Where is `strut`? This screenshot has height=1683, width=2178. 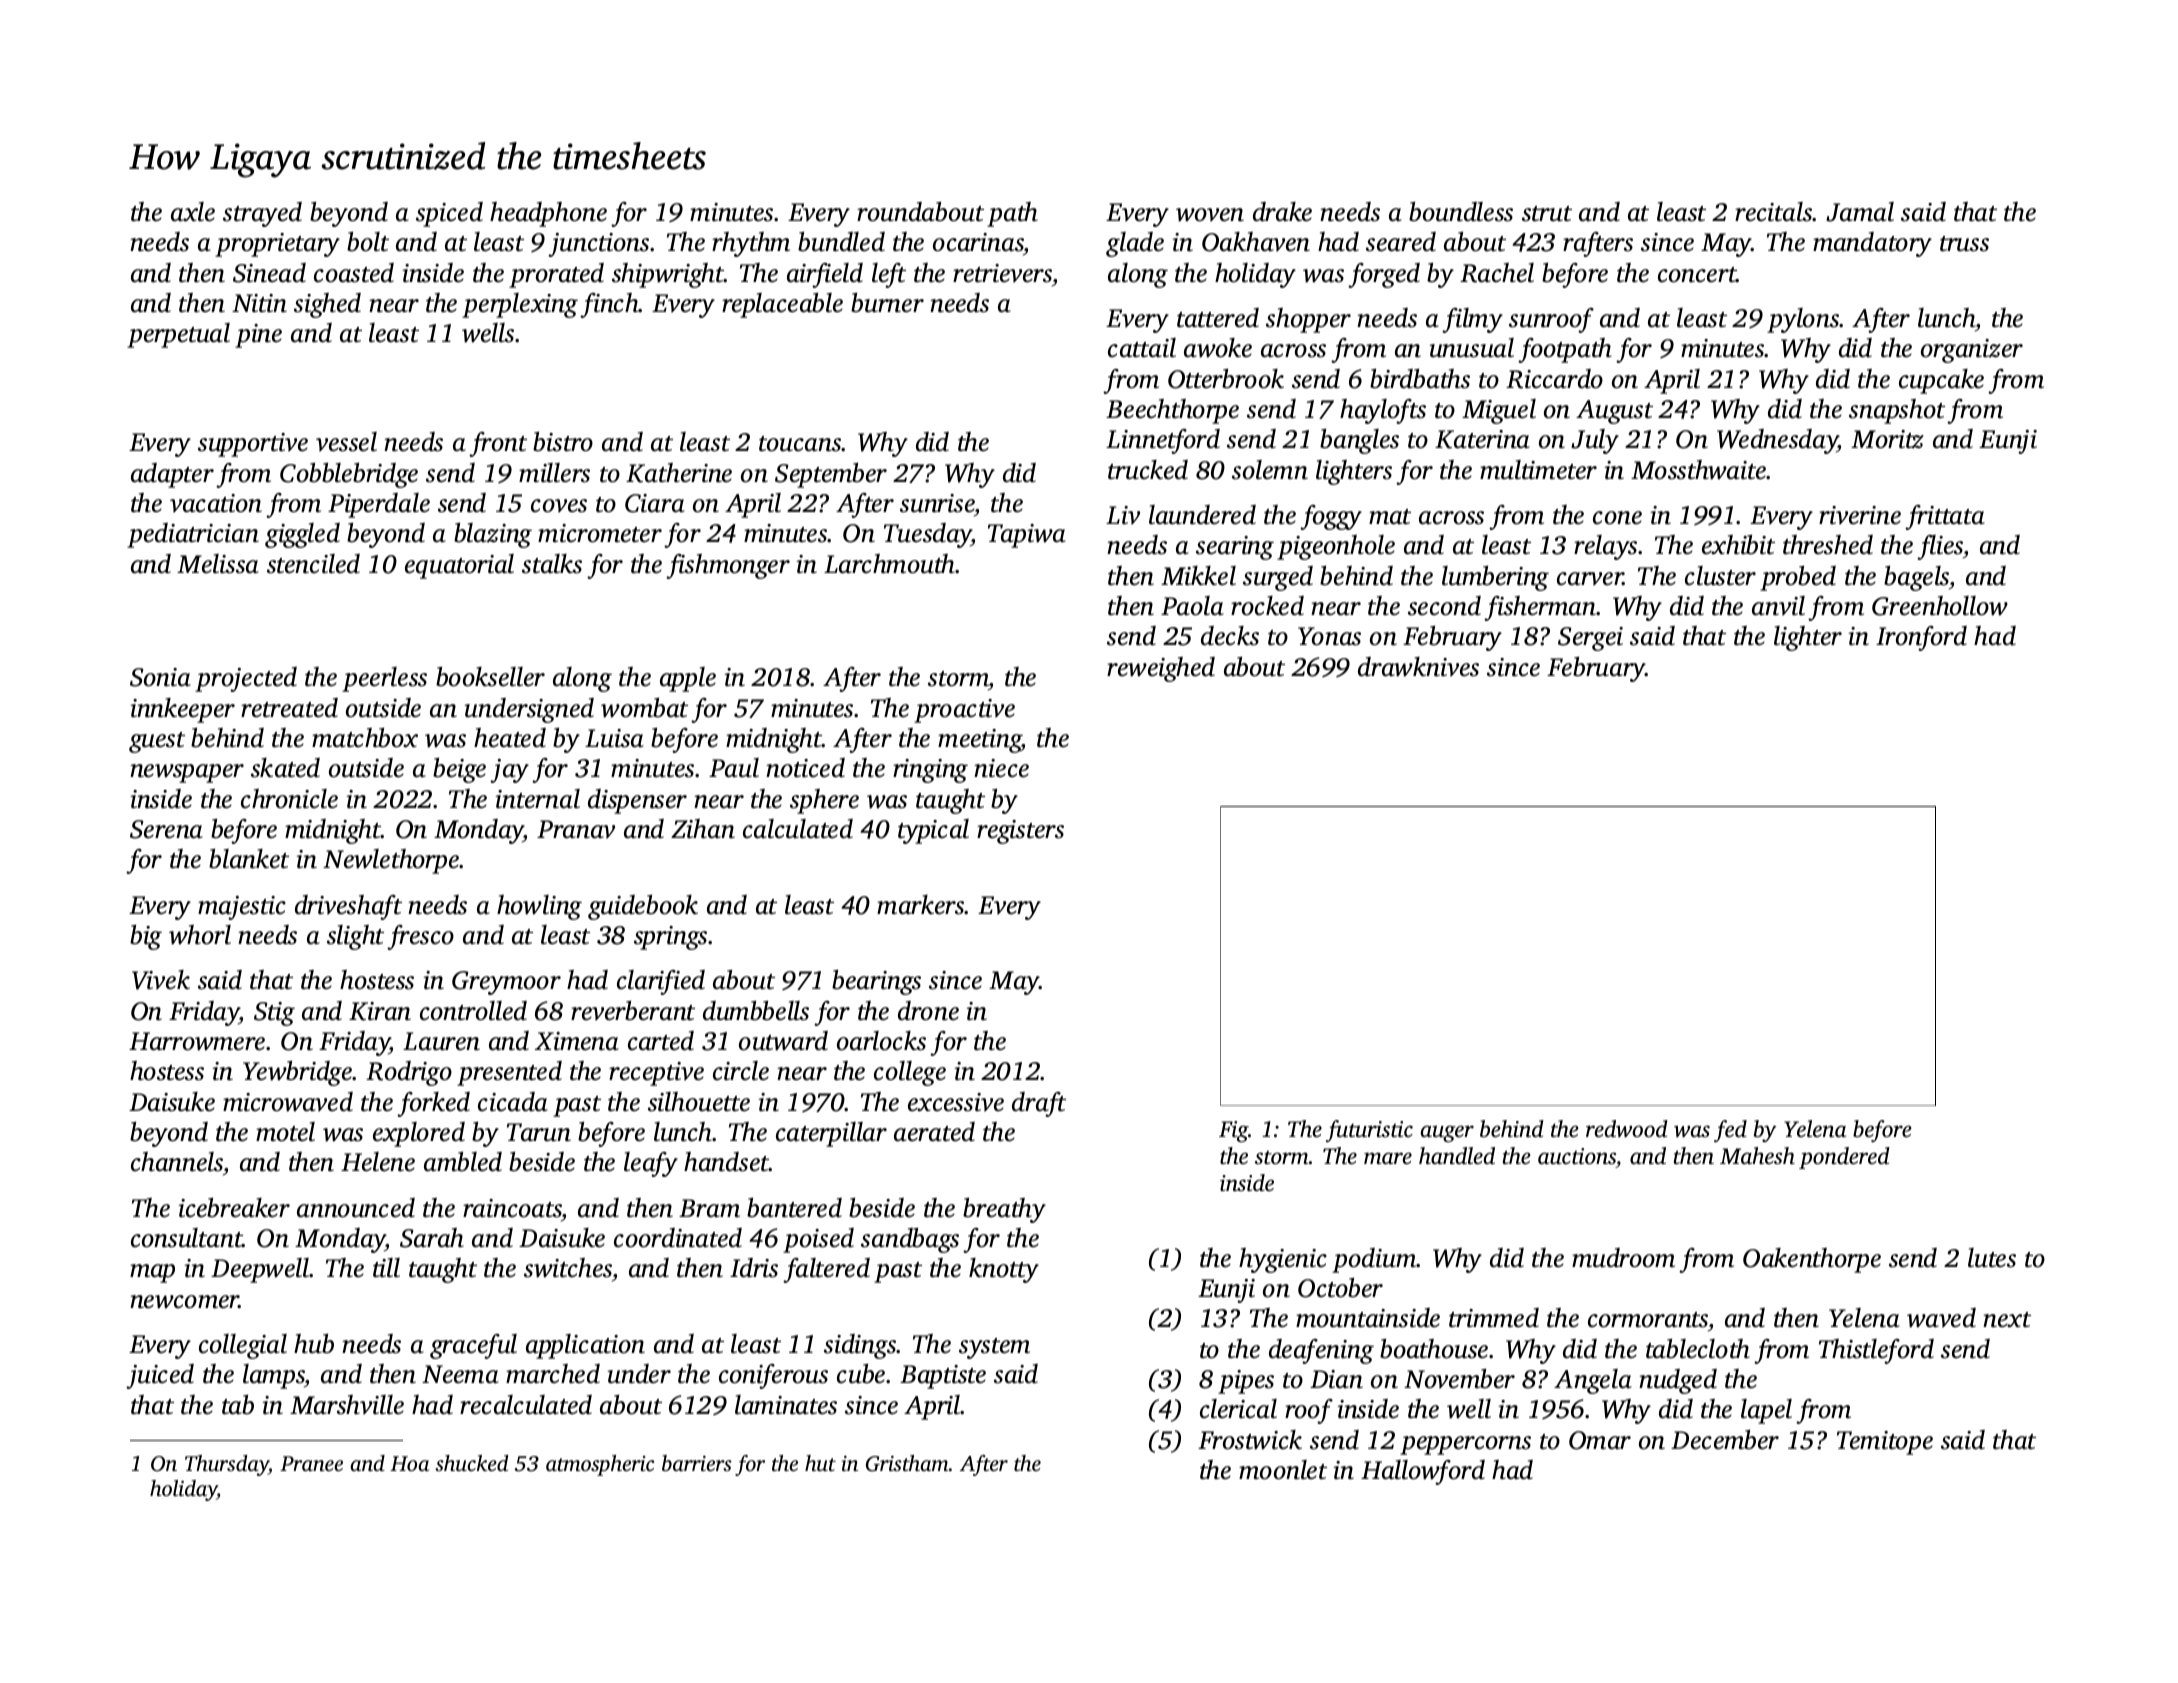 strut is located at coordinates (1547, 214).
